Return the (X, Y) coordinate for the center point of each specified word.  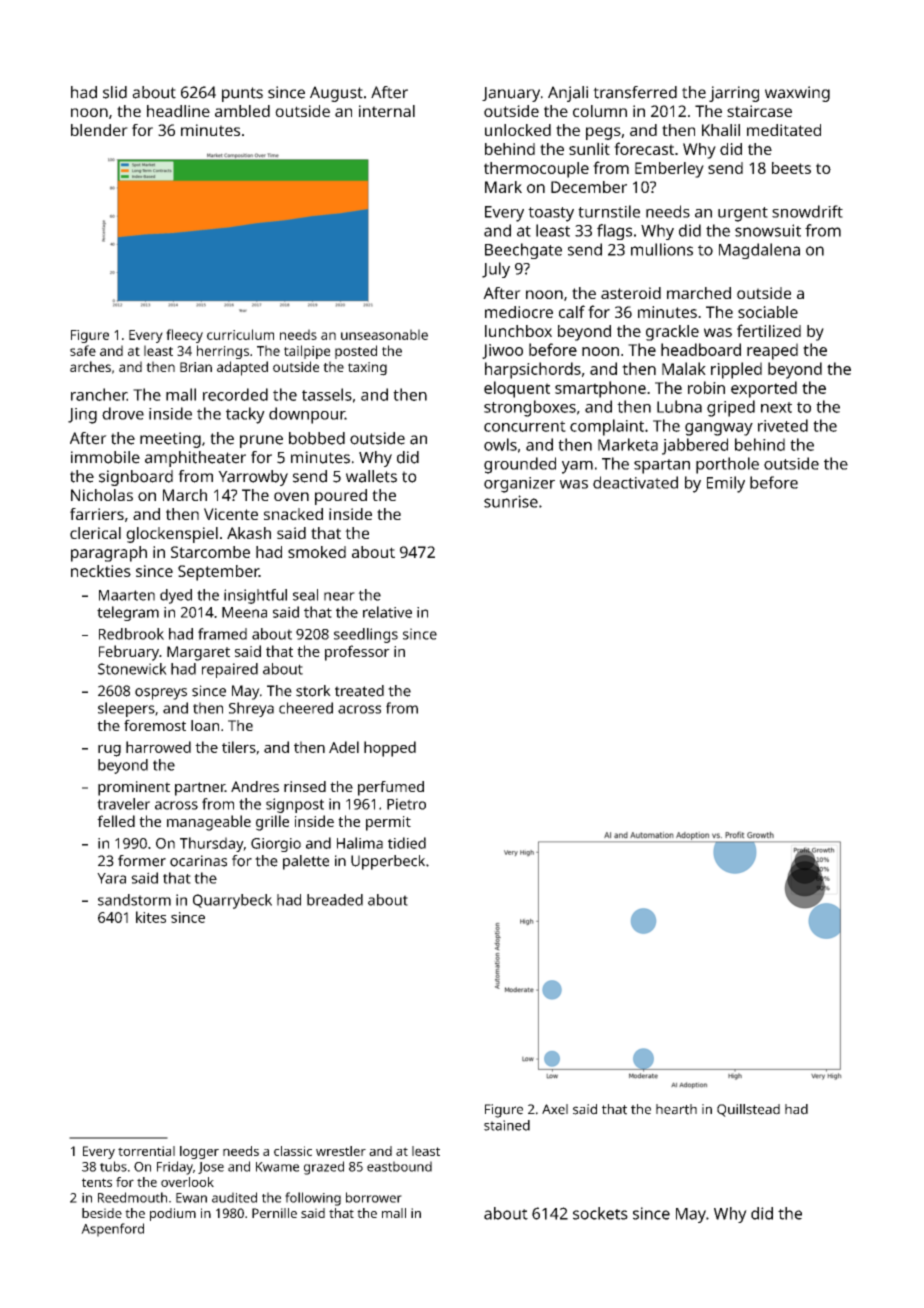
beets (791, 168)
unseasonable (384, 334)
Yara (111, 878)
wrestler (341, 1151)
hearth (676, 1109)
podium (173, 1214)
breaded (335, 900)
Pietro (406, 804)
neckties (101, 571)
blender (99, 130)
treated (359, 691)
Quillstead (748, 1110)
